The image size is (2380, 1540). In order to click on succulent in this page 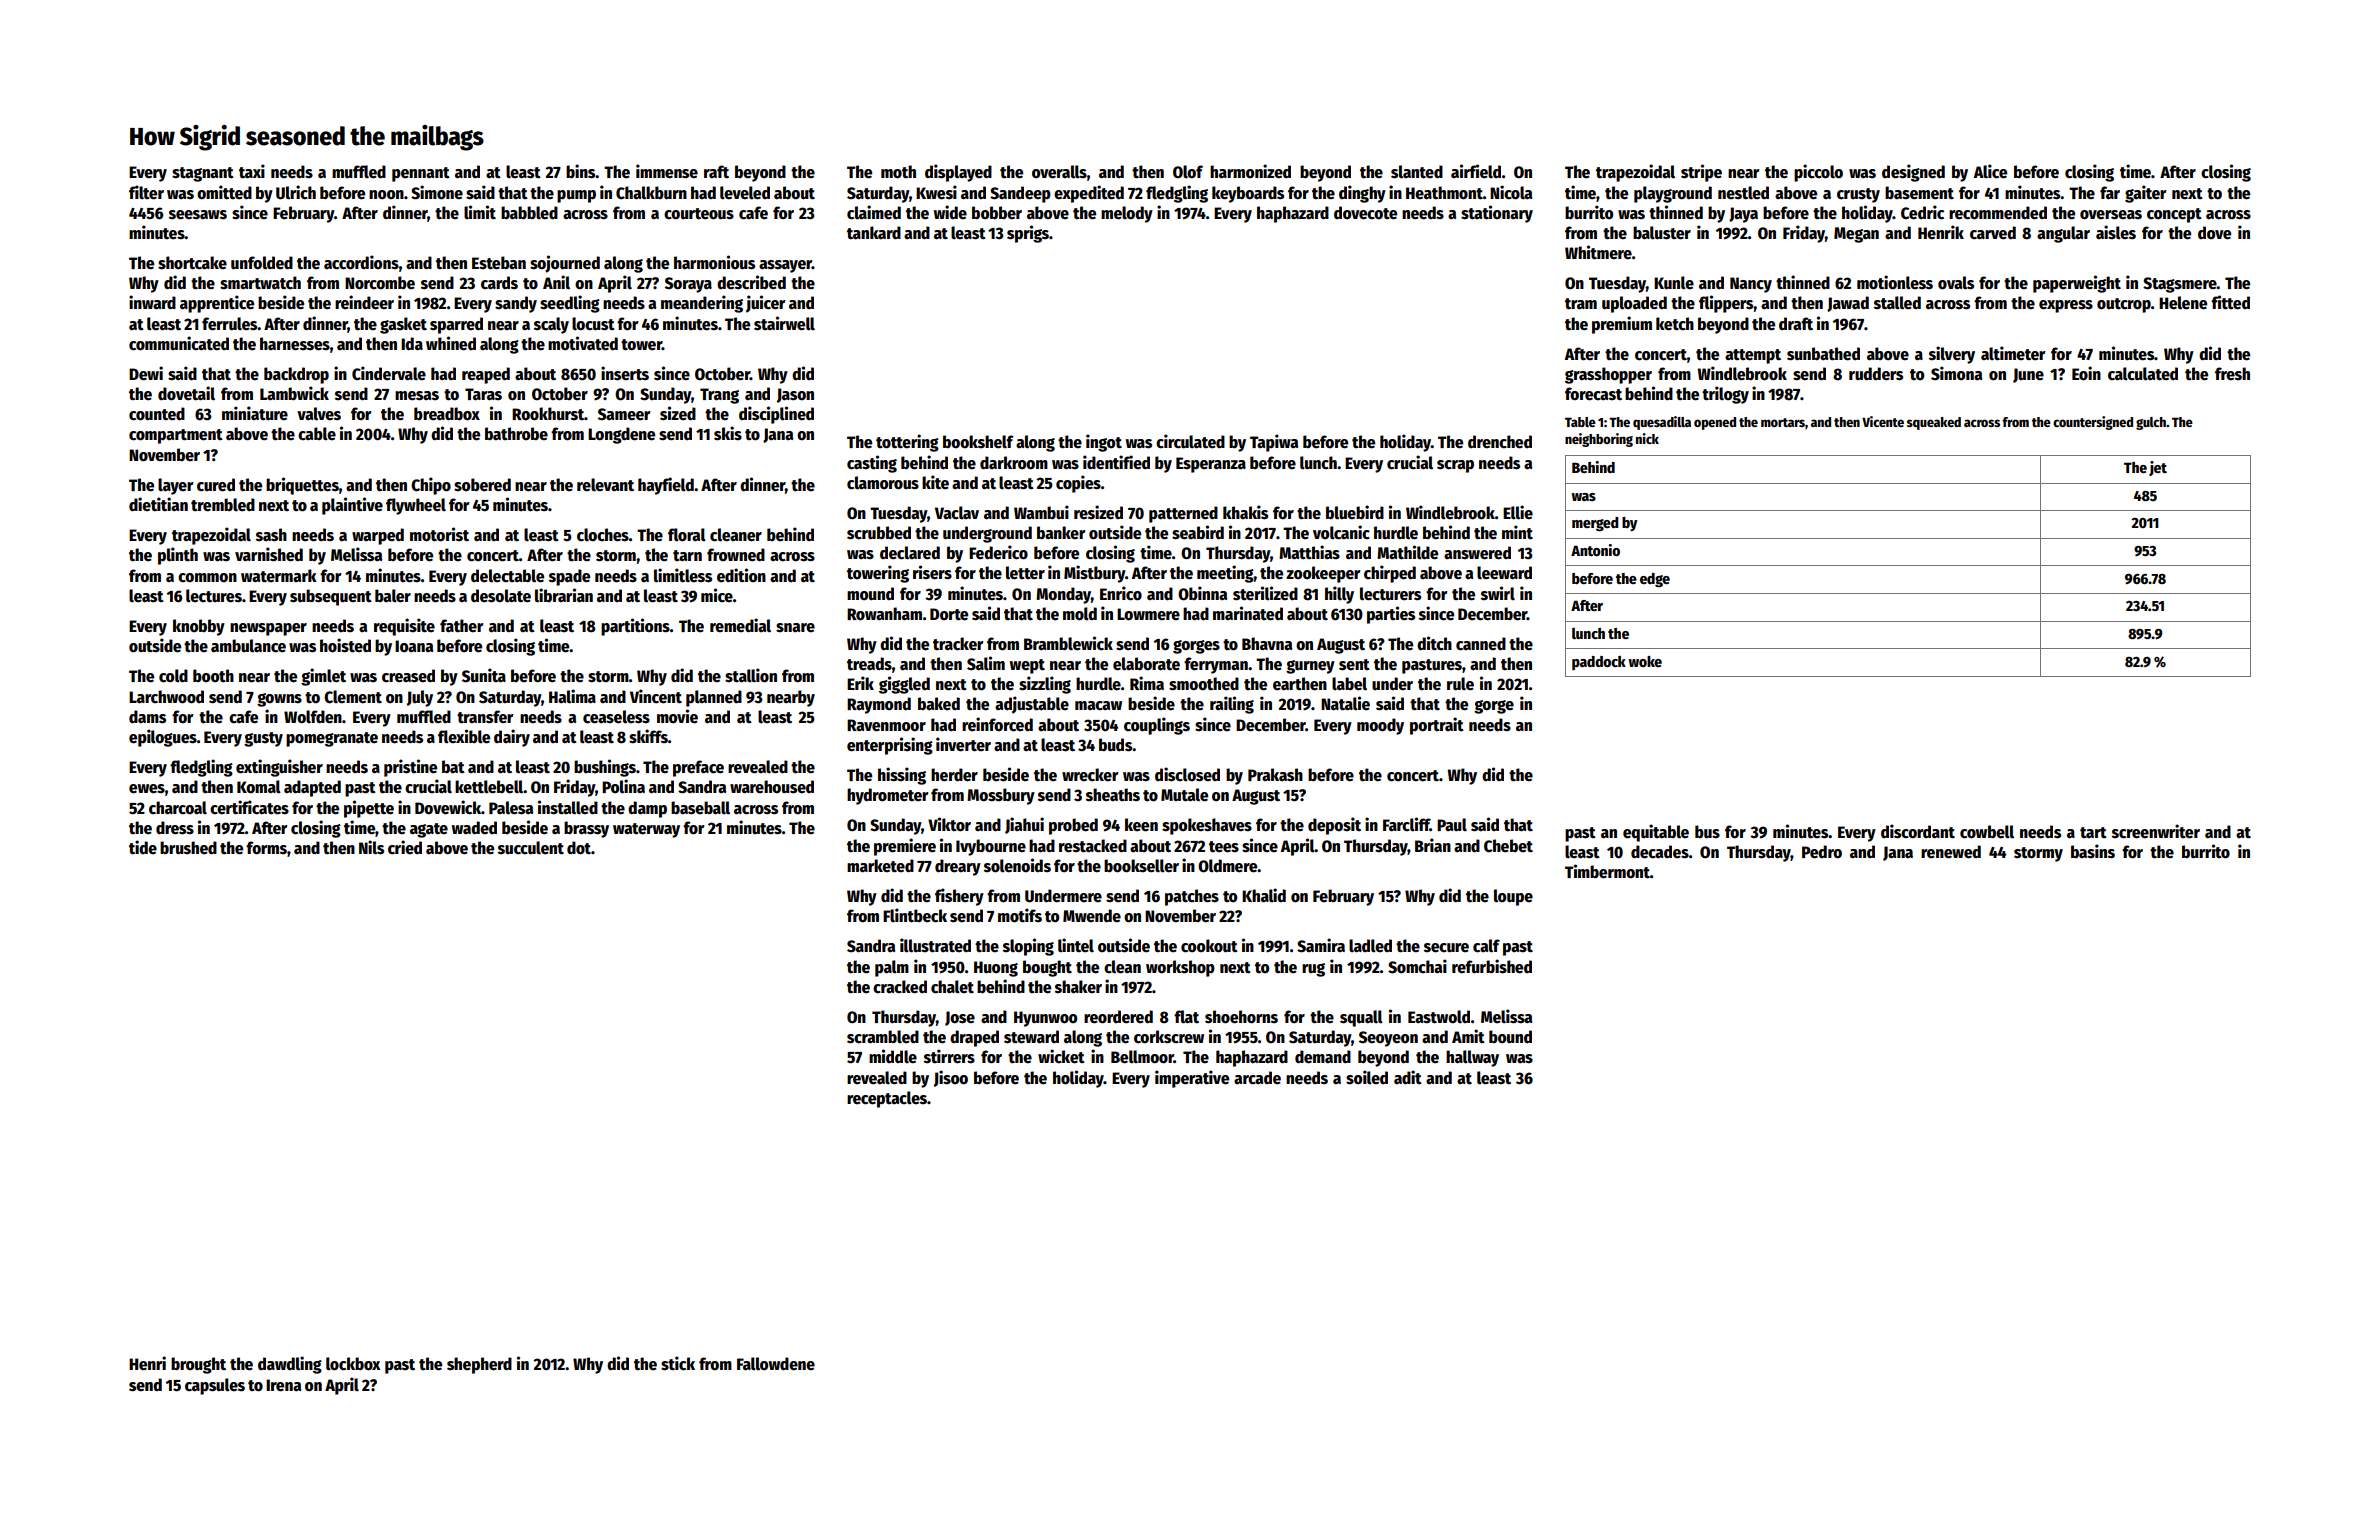, I will do `click(531, 848)`.
